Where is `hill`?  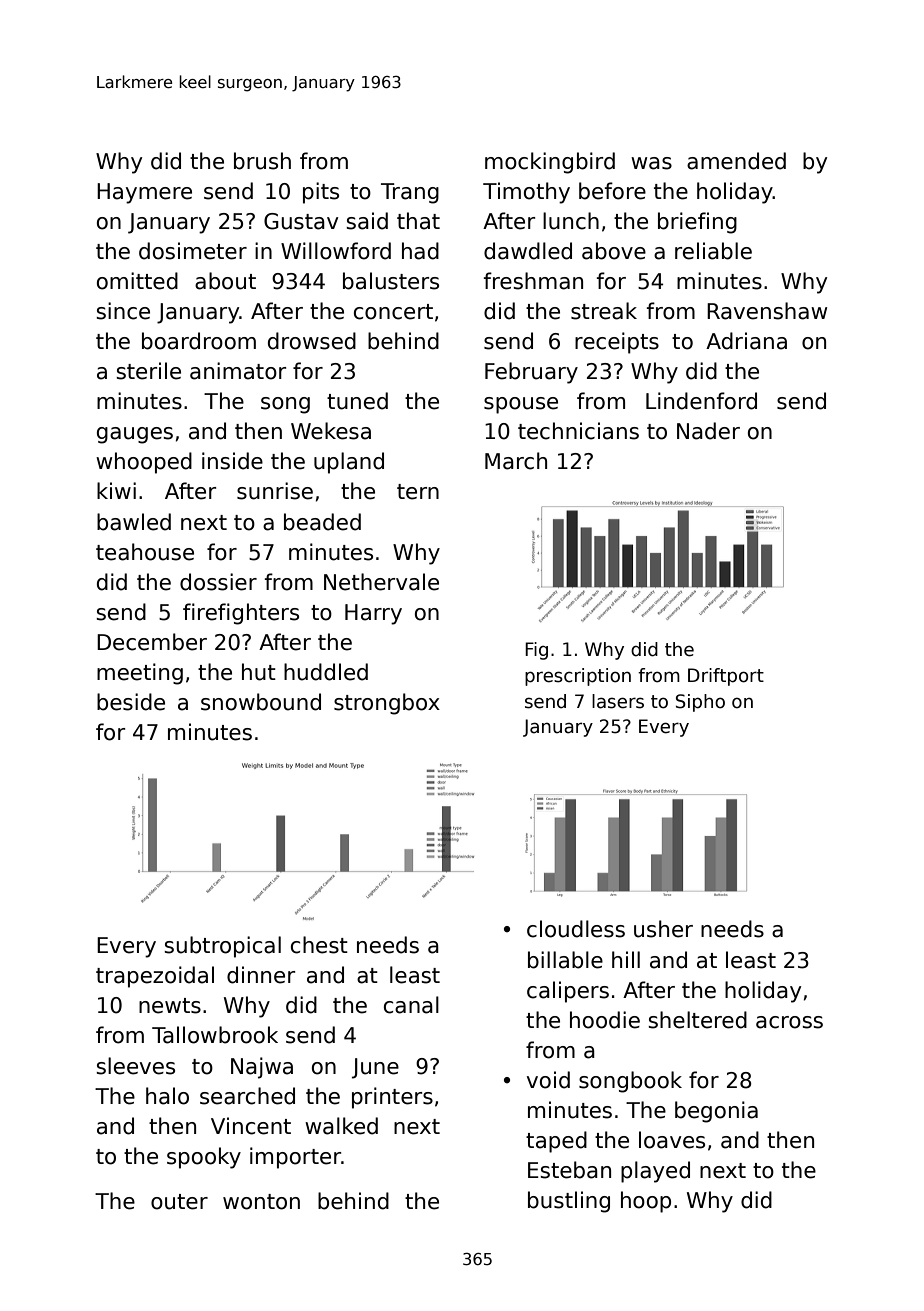 hill is located at coordinates (626, 959).
